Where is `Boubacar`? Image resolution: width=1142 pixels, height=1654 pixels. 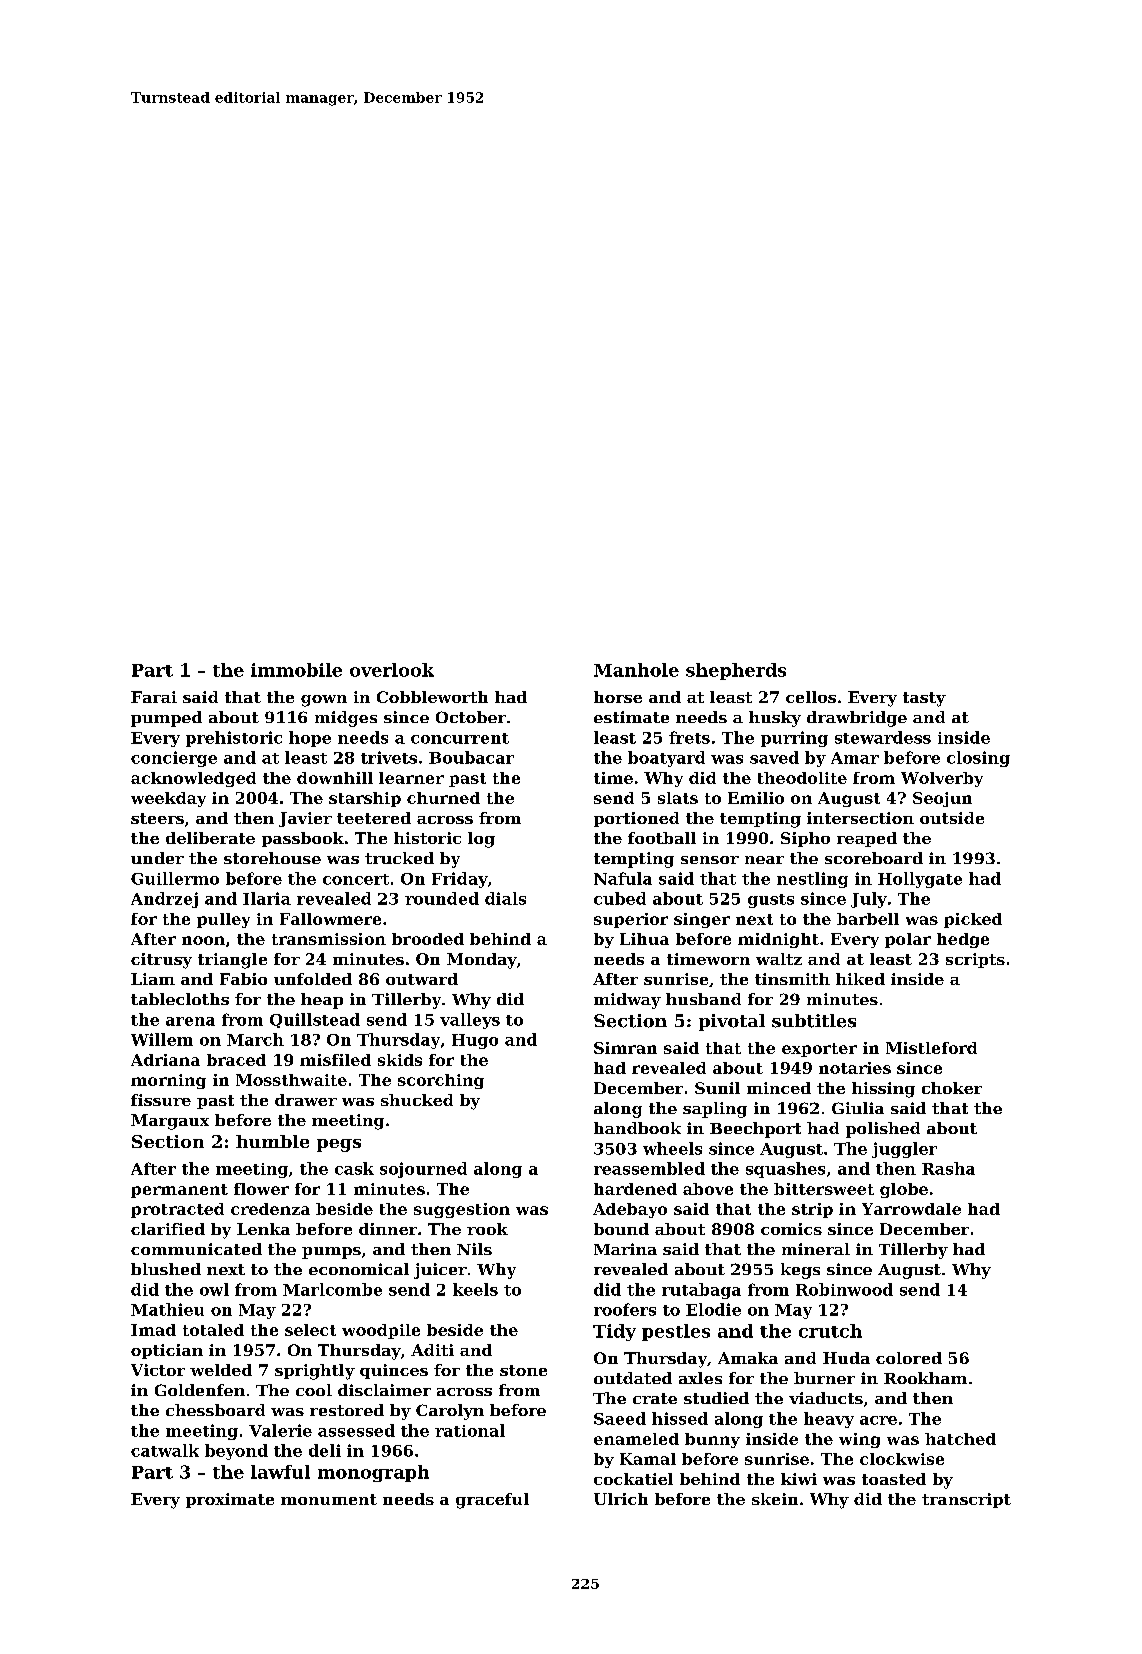
Boubacar is located at coordinates (471, 757).
